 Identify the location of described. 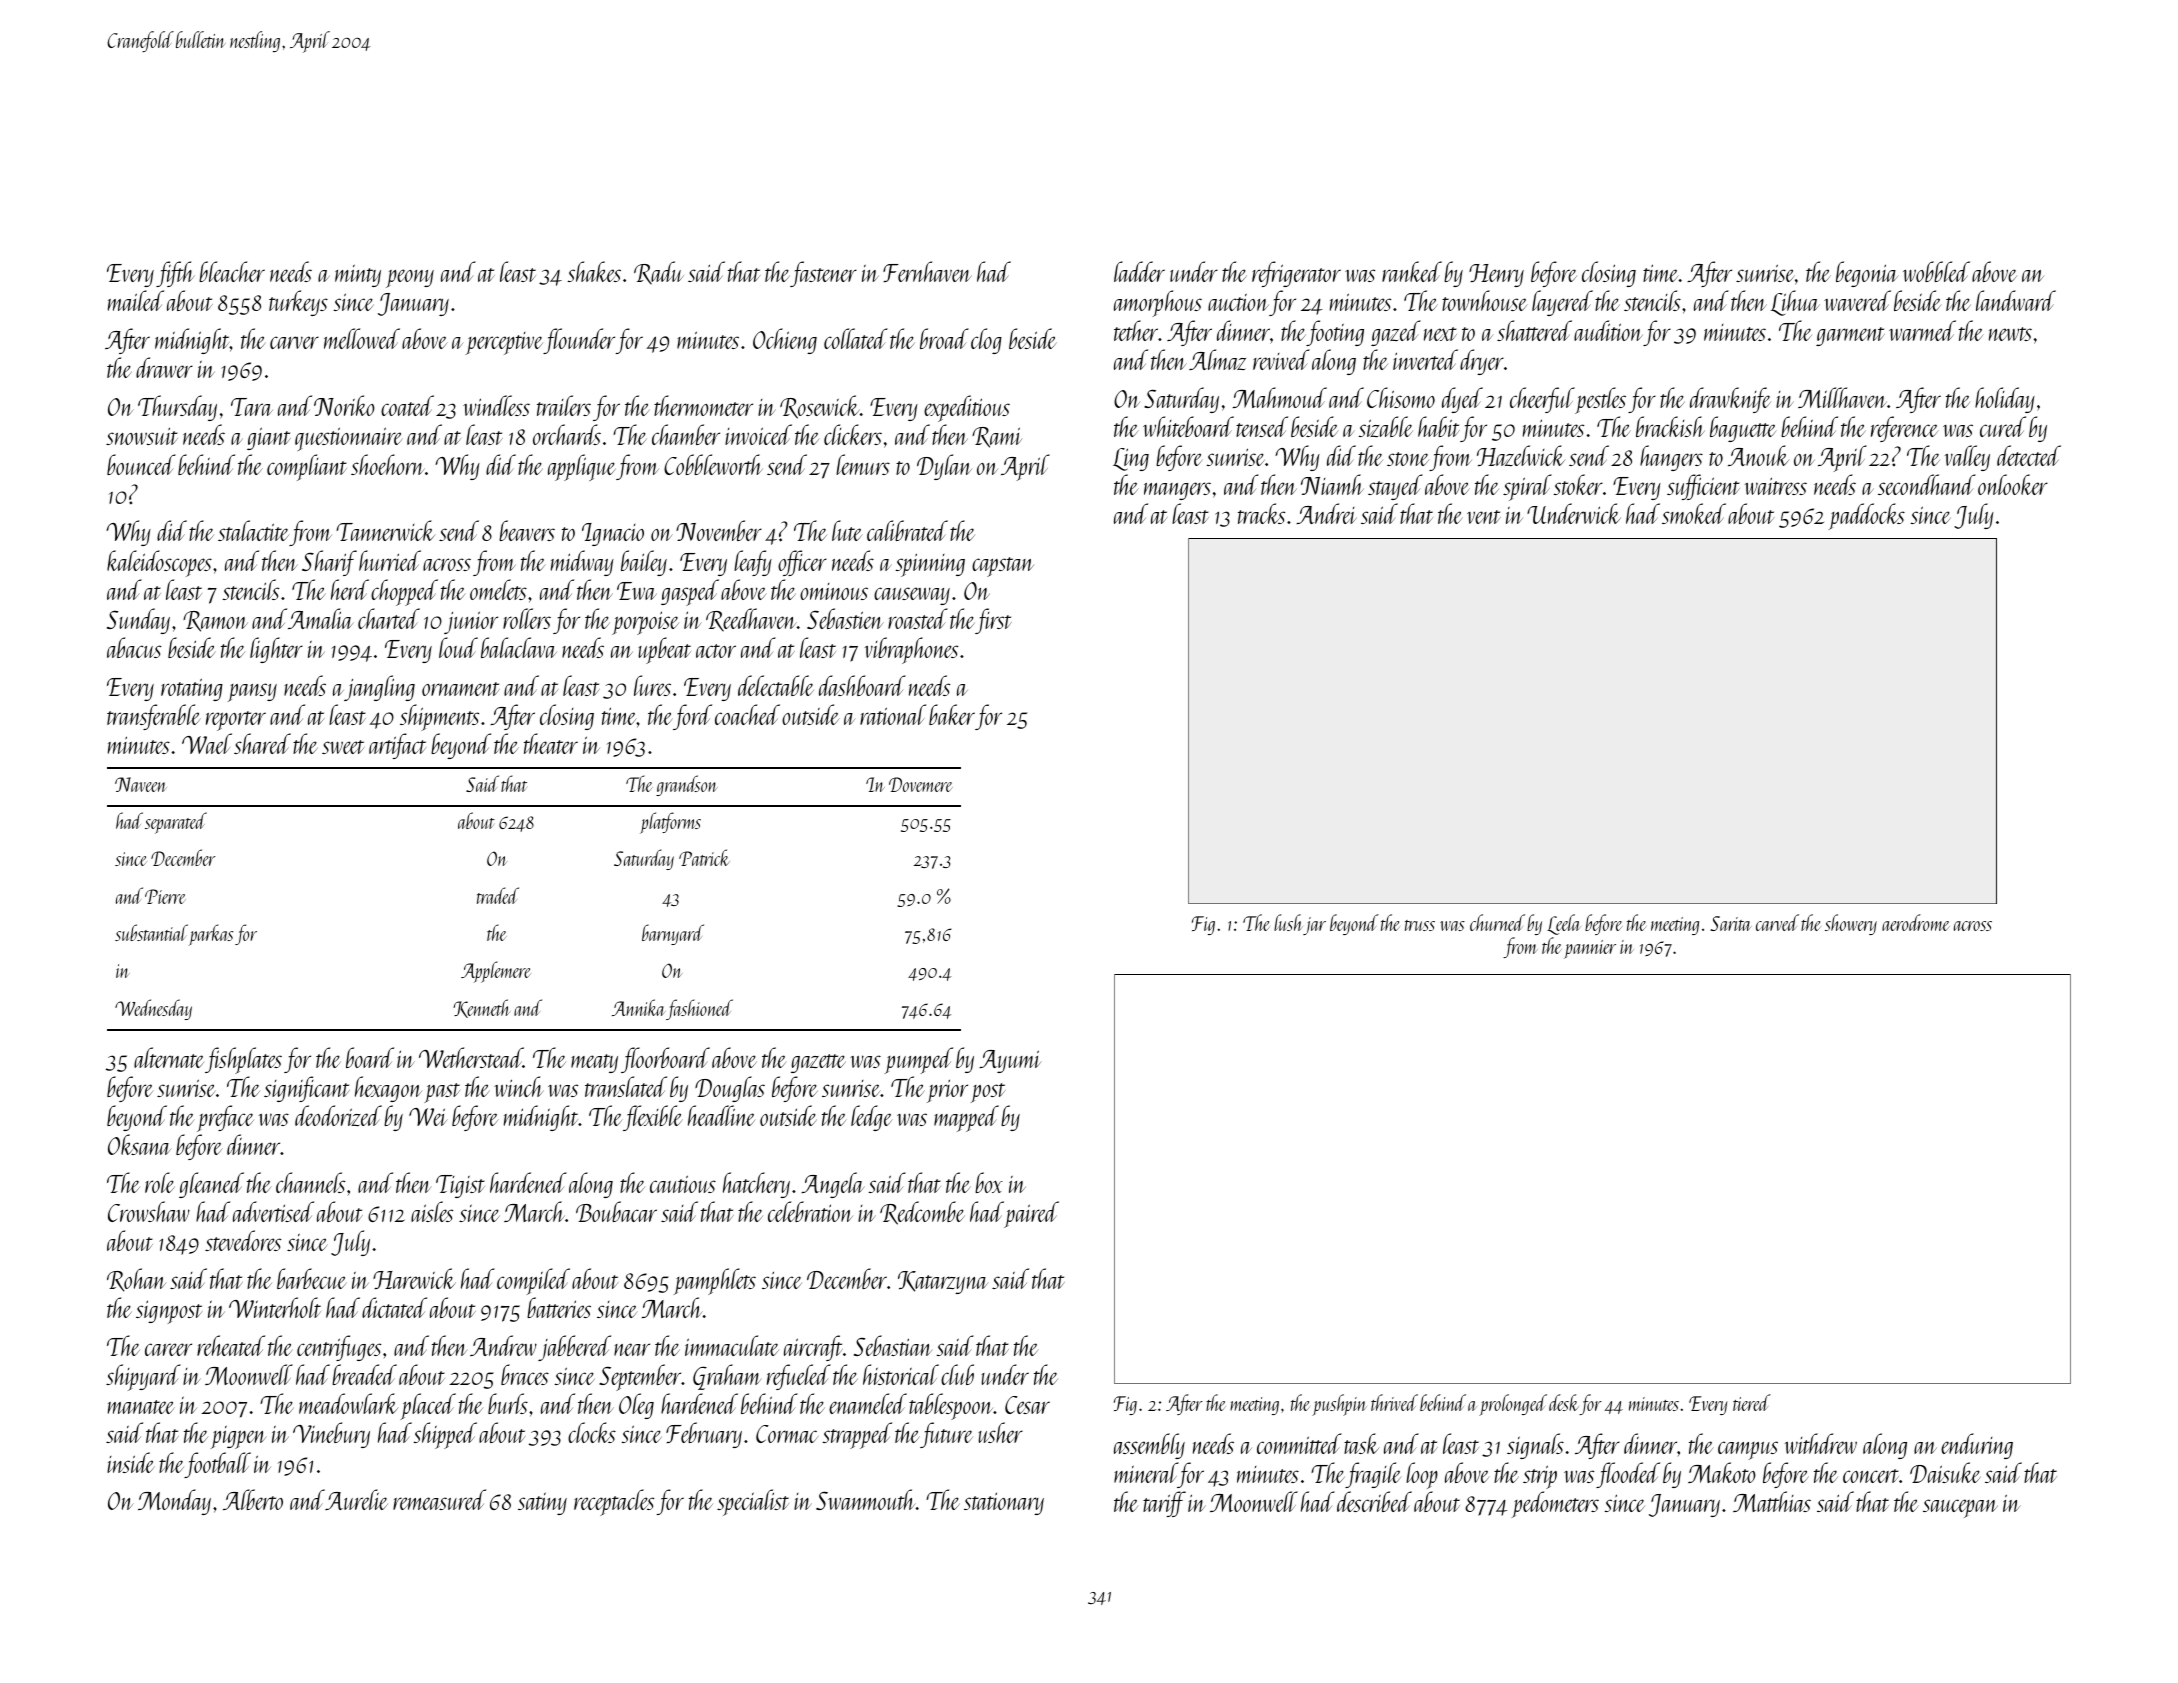
(1374, 1501).
